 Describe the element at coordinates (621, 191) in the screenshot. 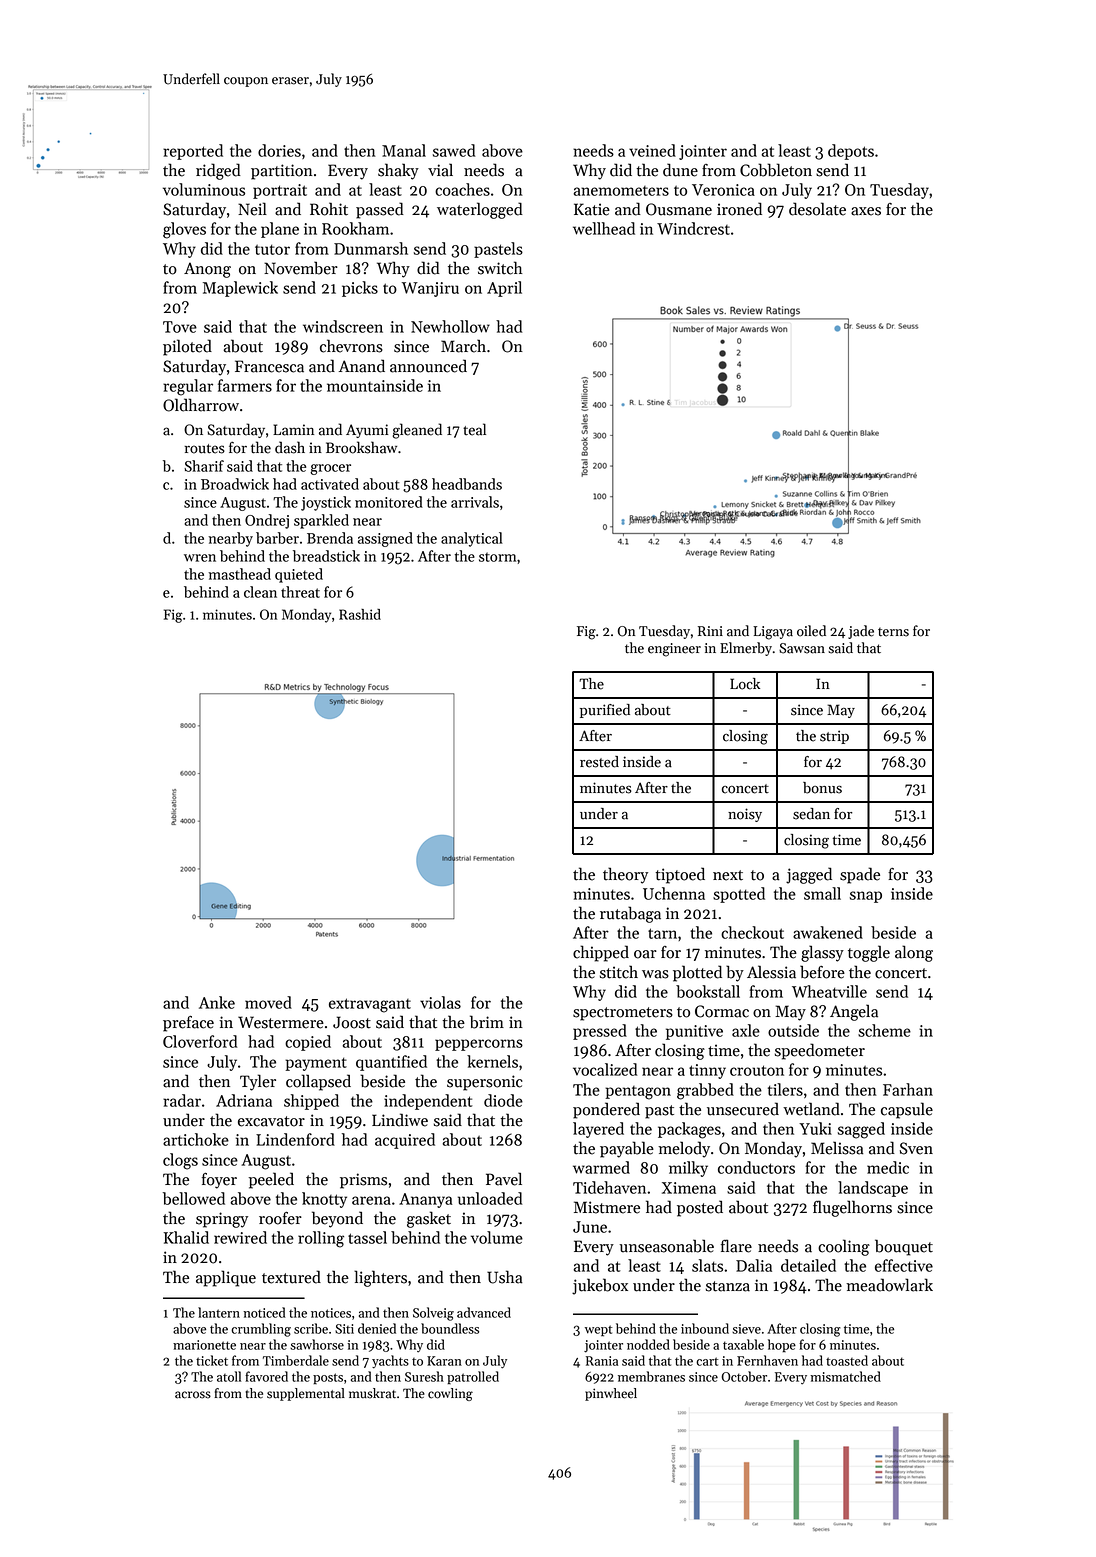

I see `anemometers` at that location.
